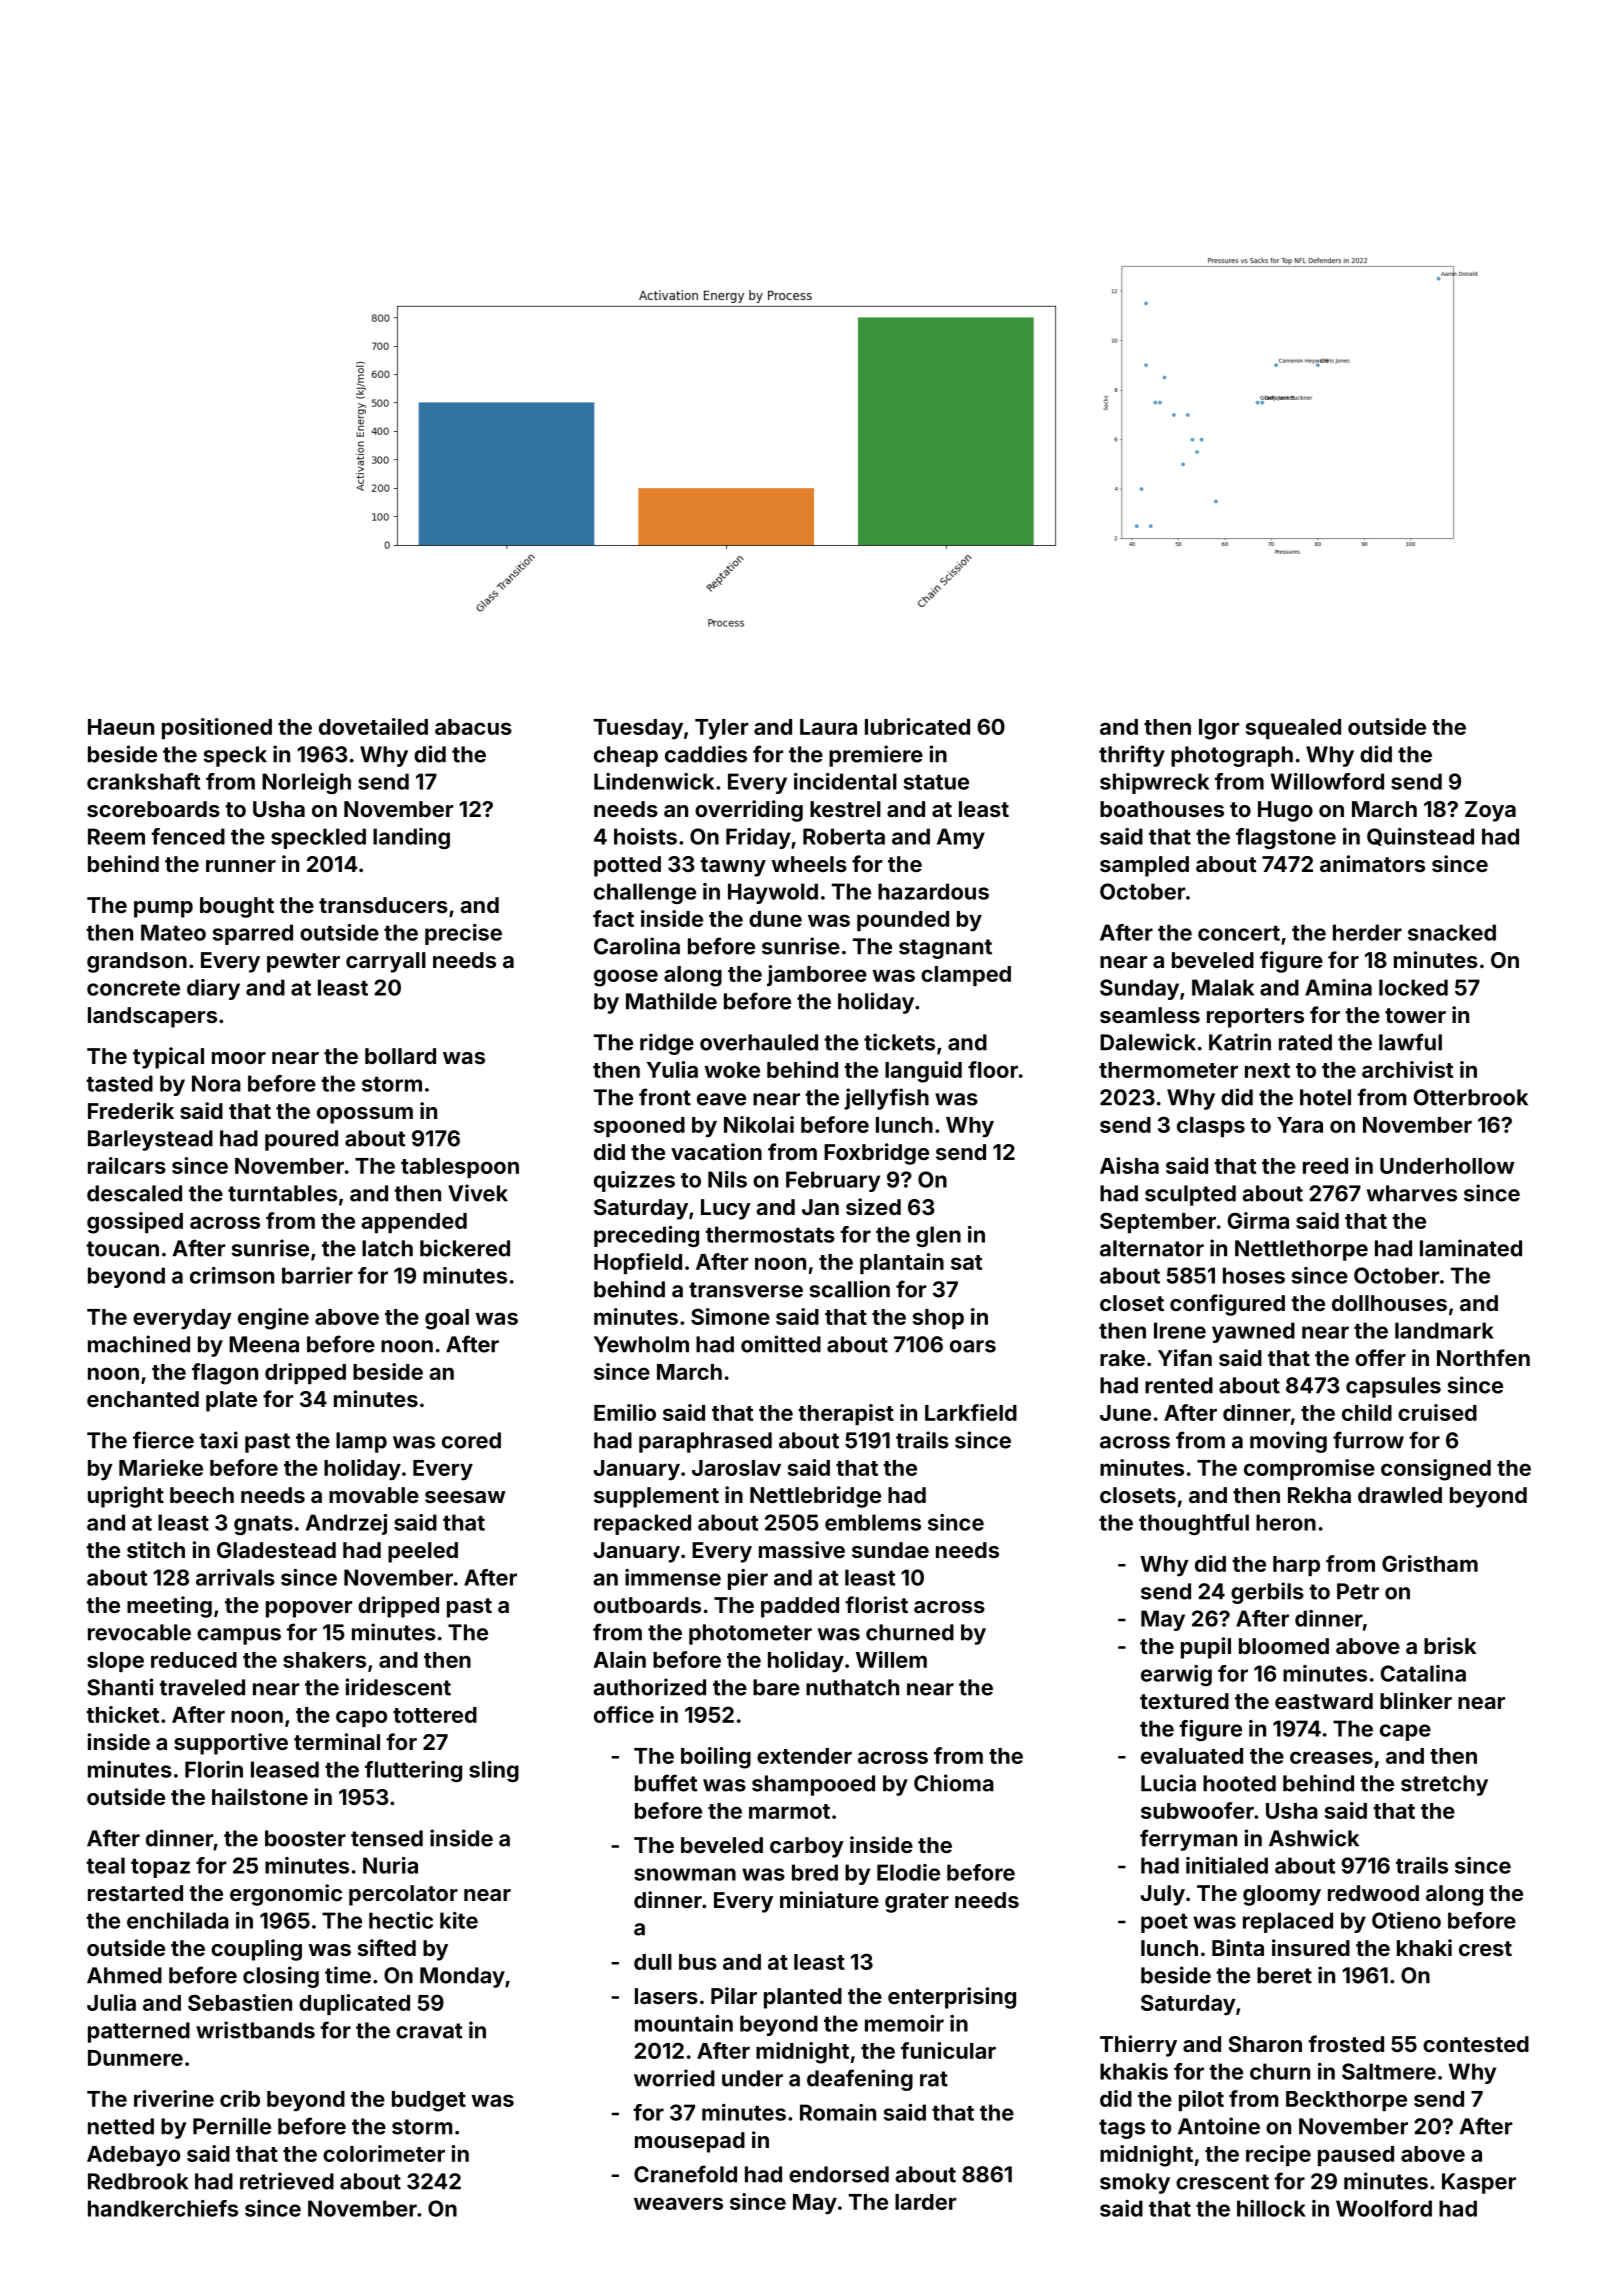 The image size is (1620, 2292). What do you see at coordinates (938, 1319) in the image?
I see `shop` at bounding box center [938, 1319].
